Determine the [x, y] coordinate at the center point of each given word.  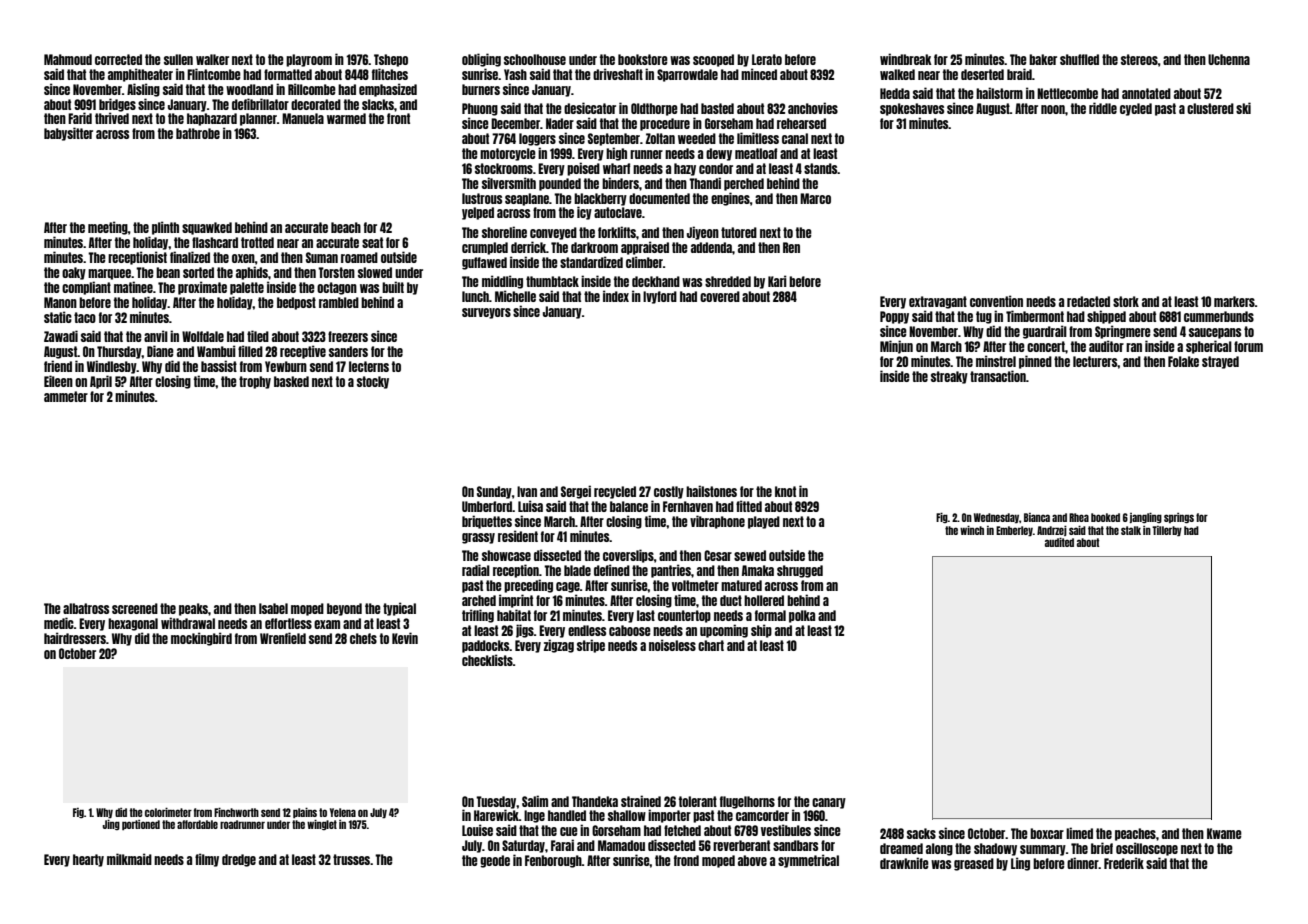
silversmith [509, 183]
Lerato [767, 59]
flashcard [215, 242]
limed [1079, 833]
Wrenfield [283, 638]
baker [1043, 59]
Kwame [1224, 833]
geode [495, 861]
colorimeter [168, 812]
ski [1243, 108]
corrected [118, 59]
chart [711, 645]
